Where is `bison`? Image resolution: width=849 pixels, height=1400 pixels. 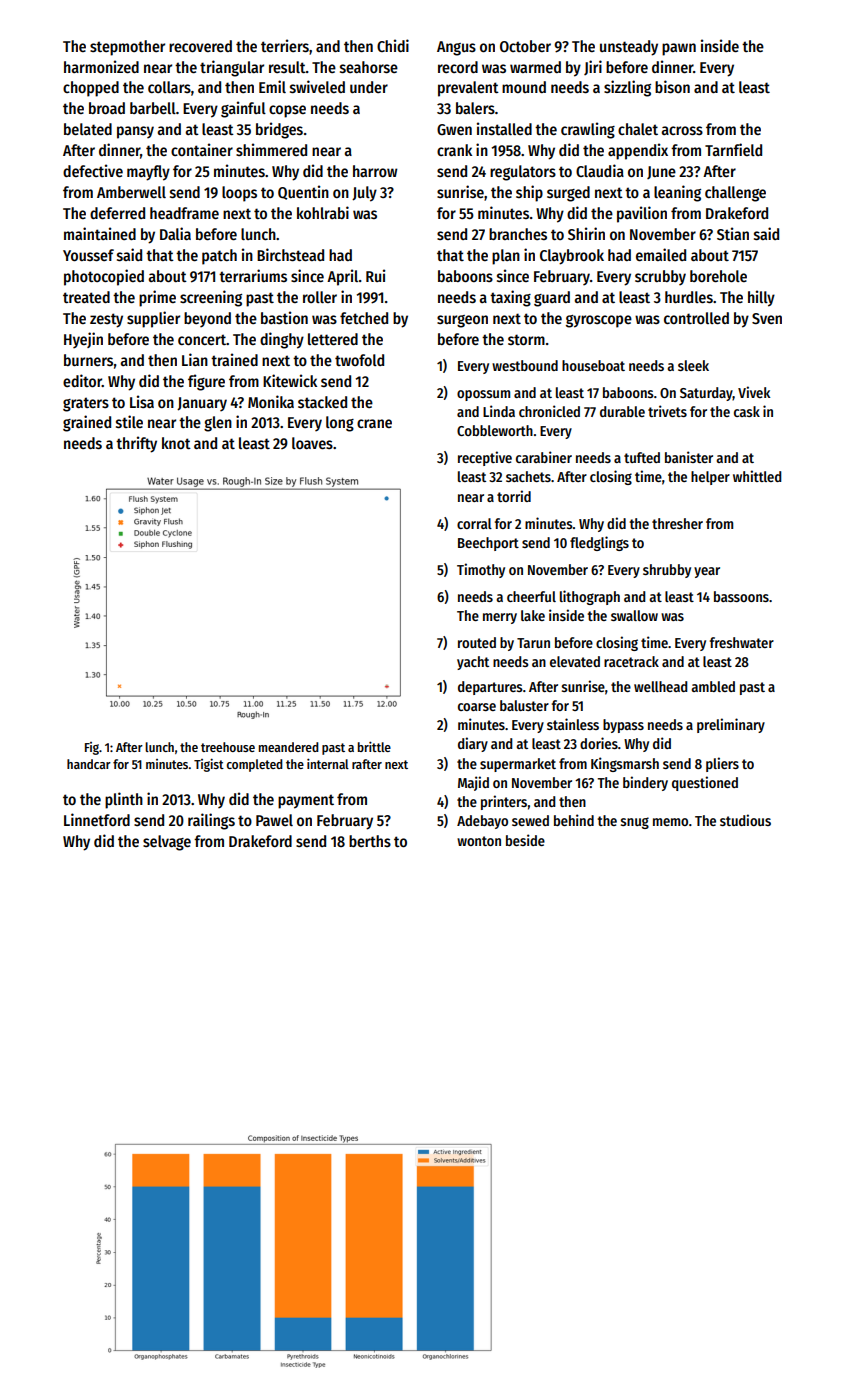 bison is located at coordinates (672, 87).
